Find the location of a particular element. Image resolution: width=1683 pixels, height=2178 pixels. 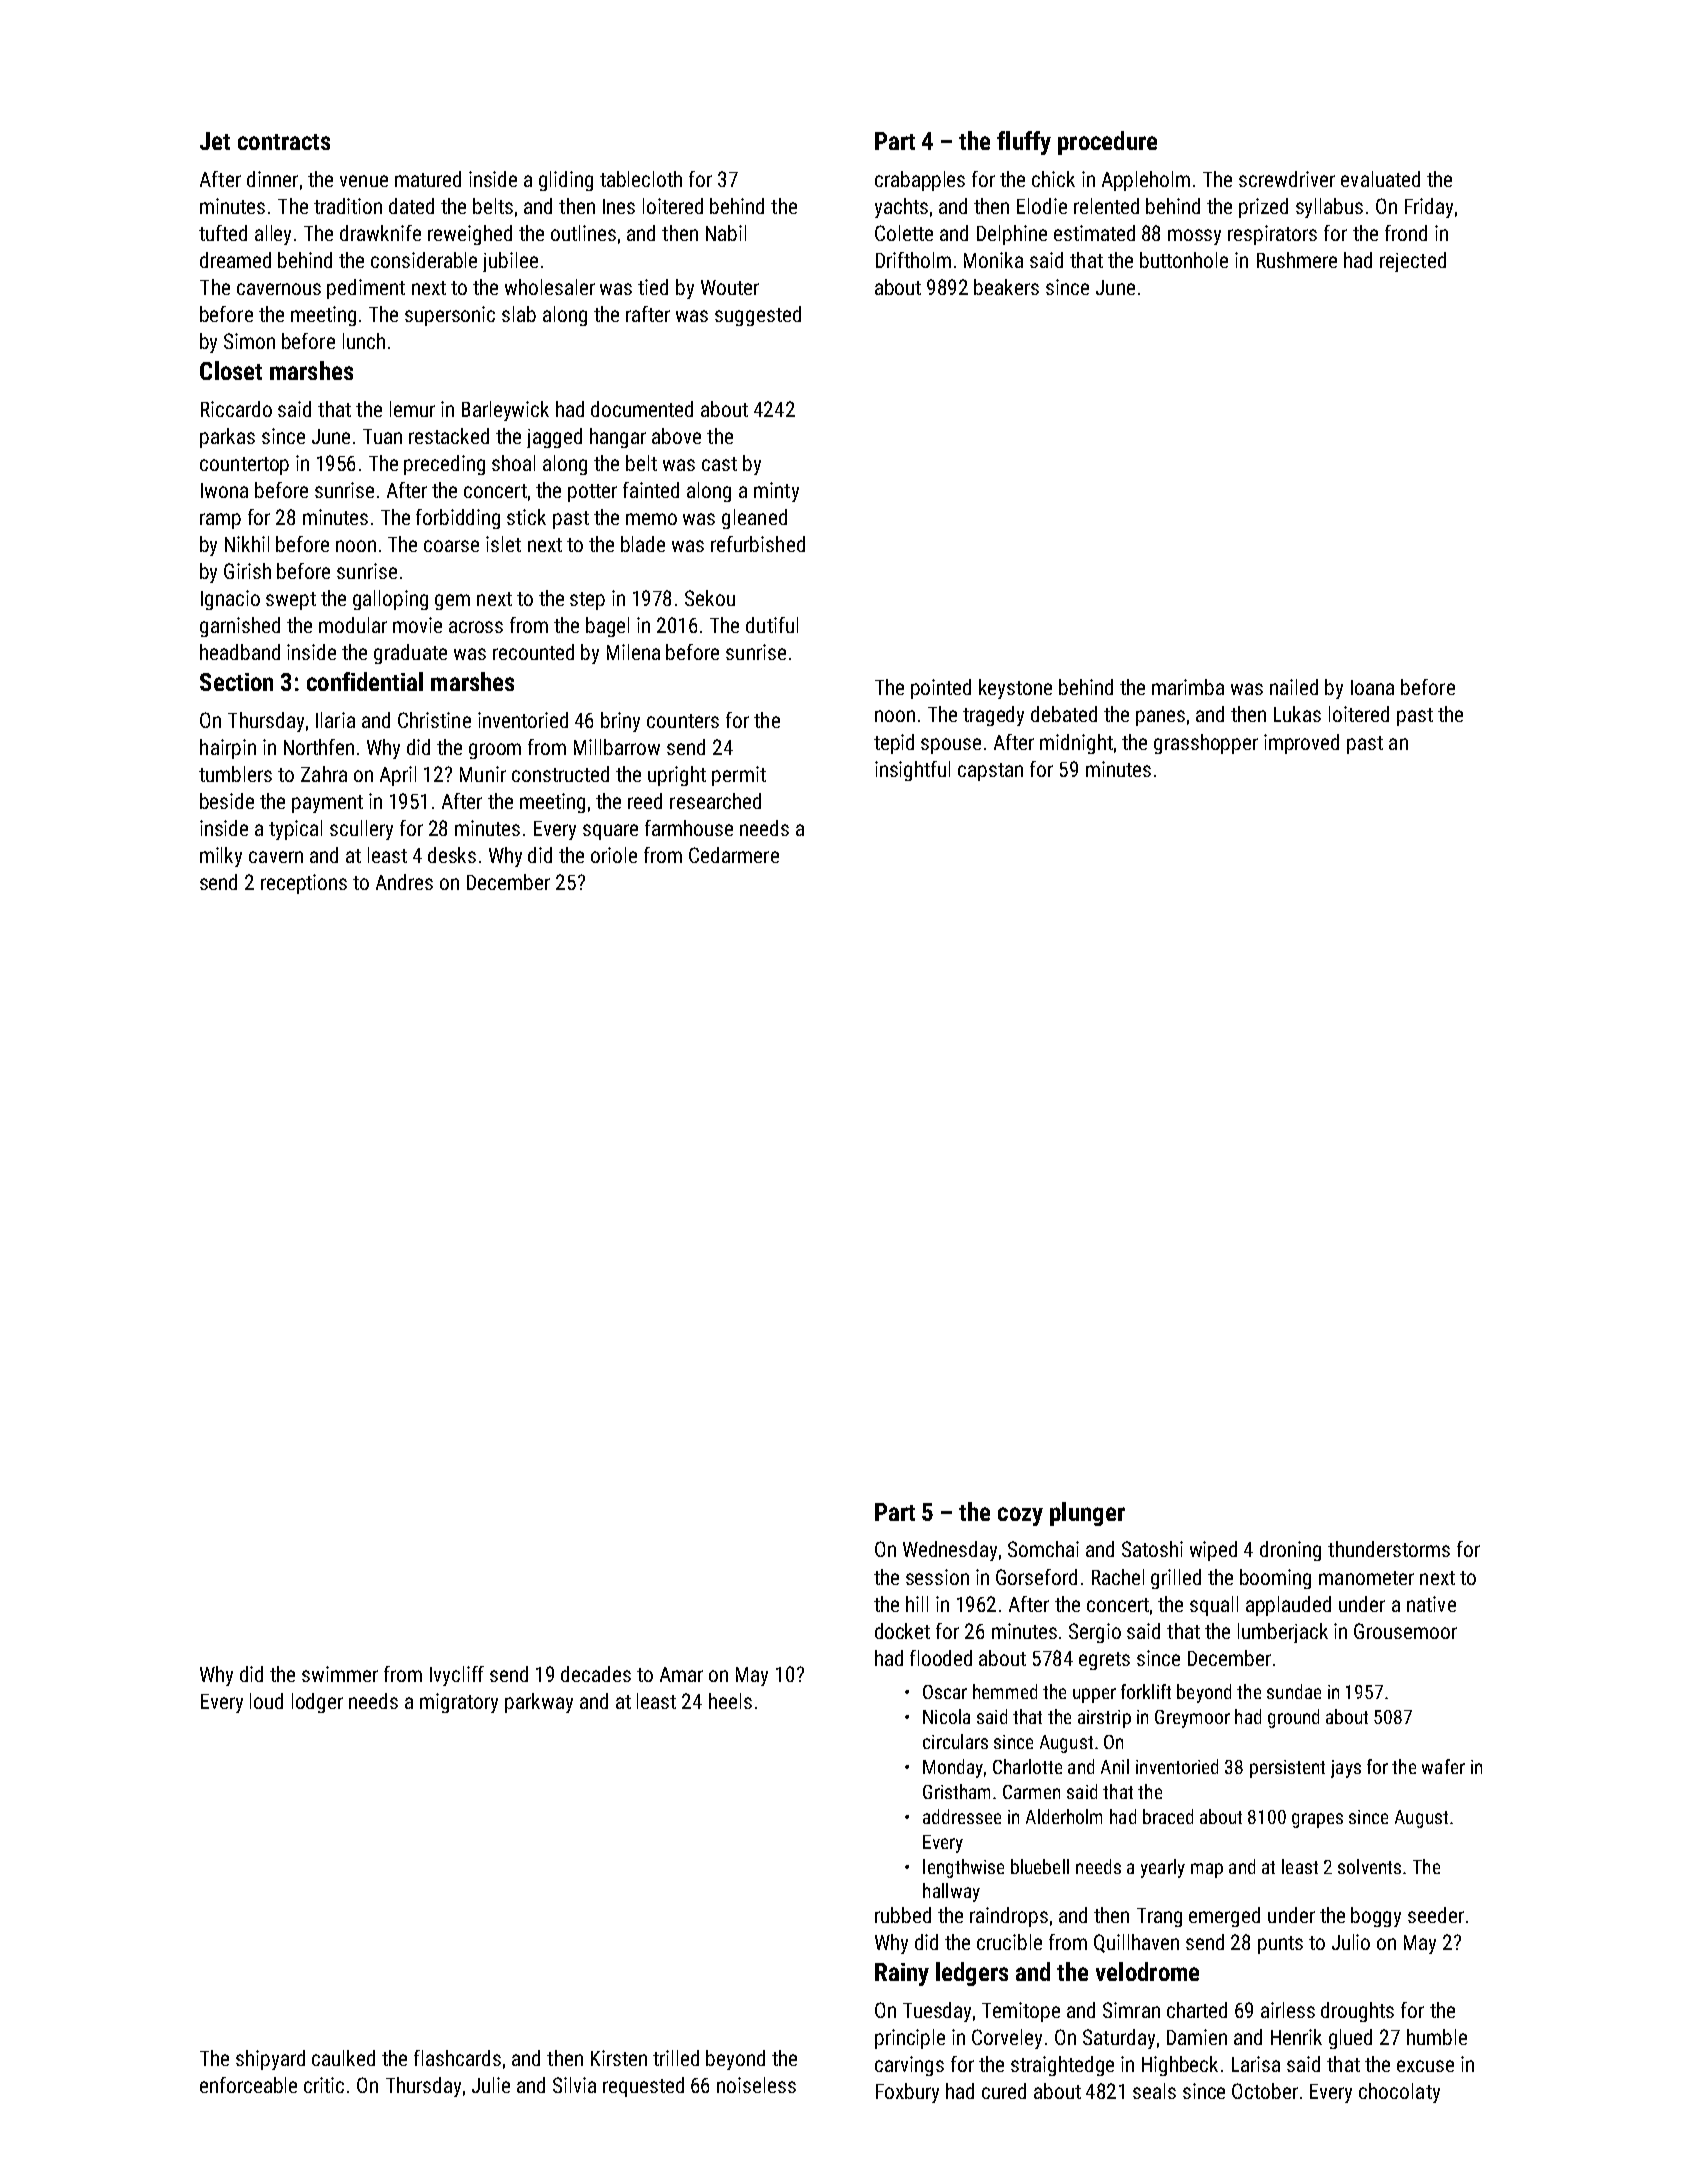

above is located at coordinates (676, 436).
